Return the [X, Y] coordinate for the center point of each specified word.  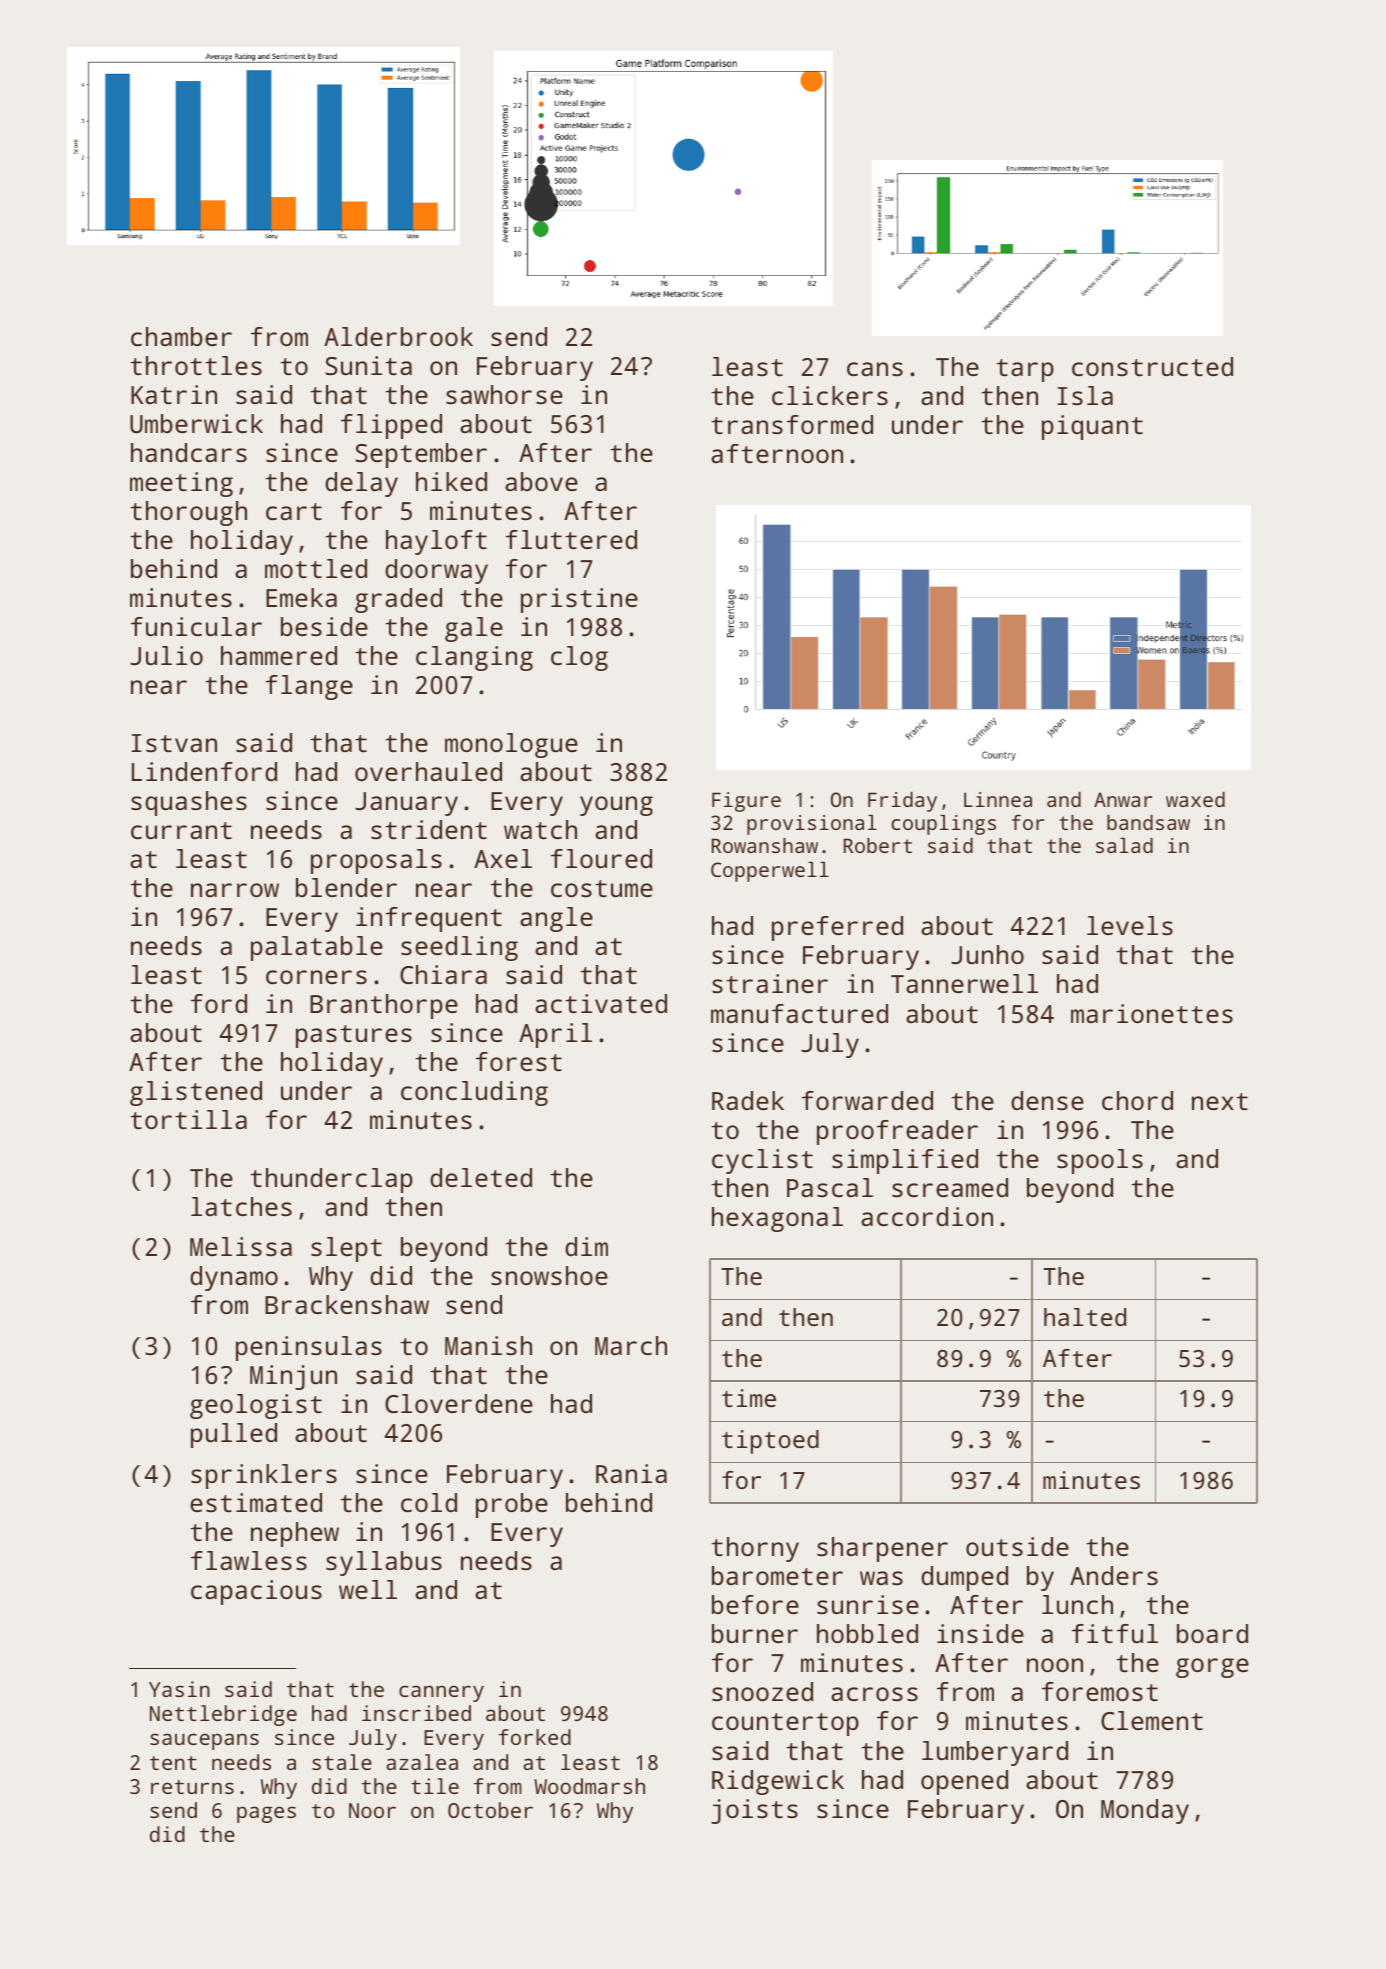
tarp [1025, 370]
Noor [372, 1810]
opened [964, 1782]
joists [754, 1811]
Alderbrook [398, 336]
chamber [181, 336]
